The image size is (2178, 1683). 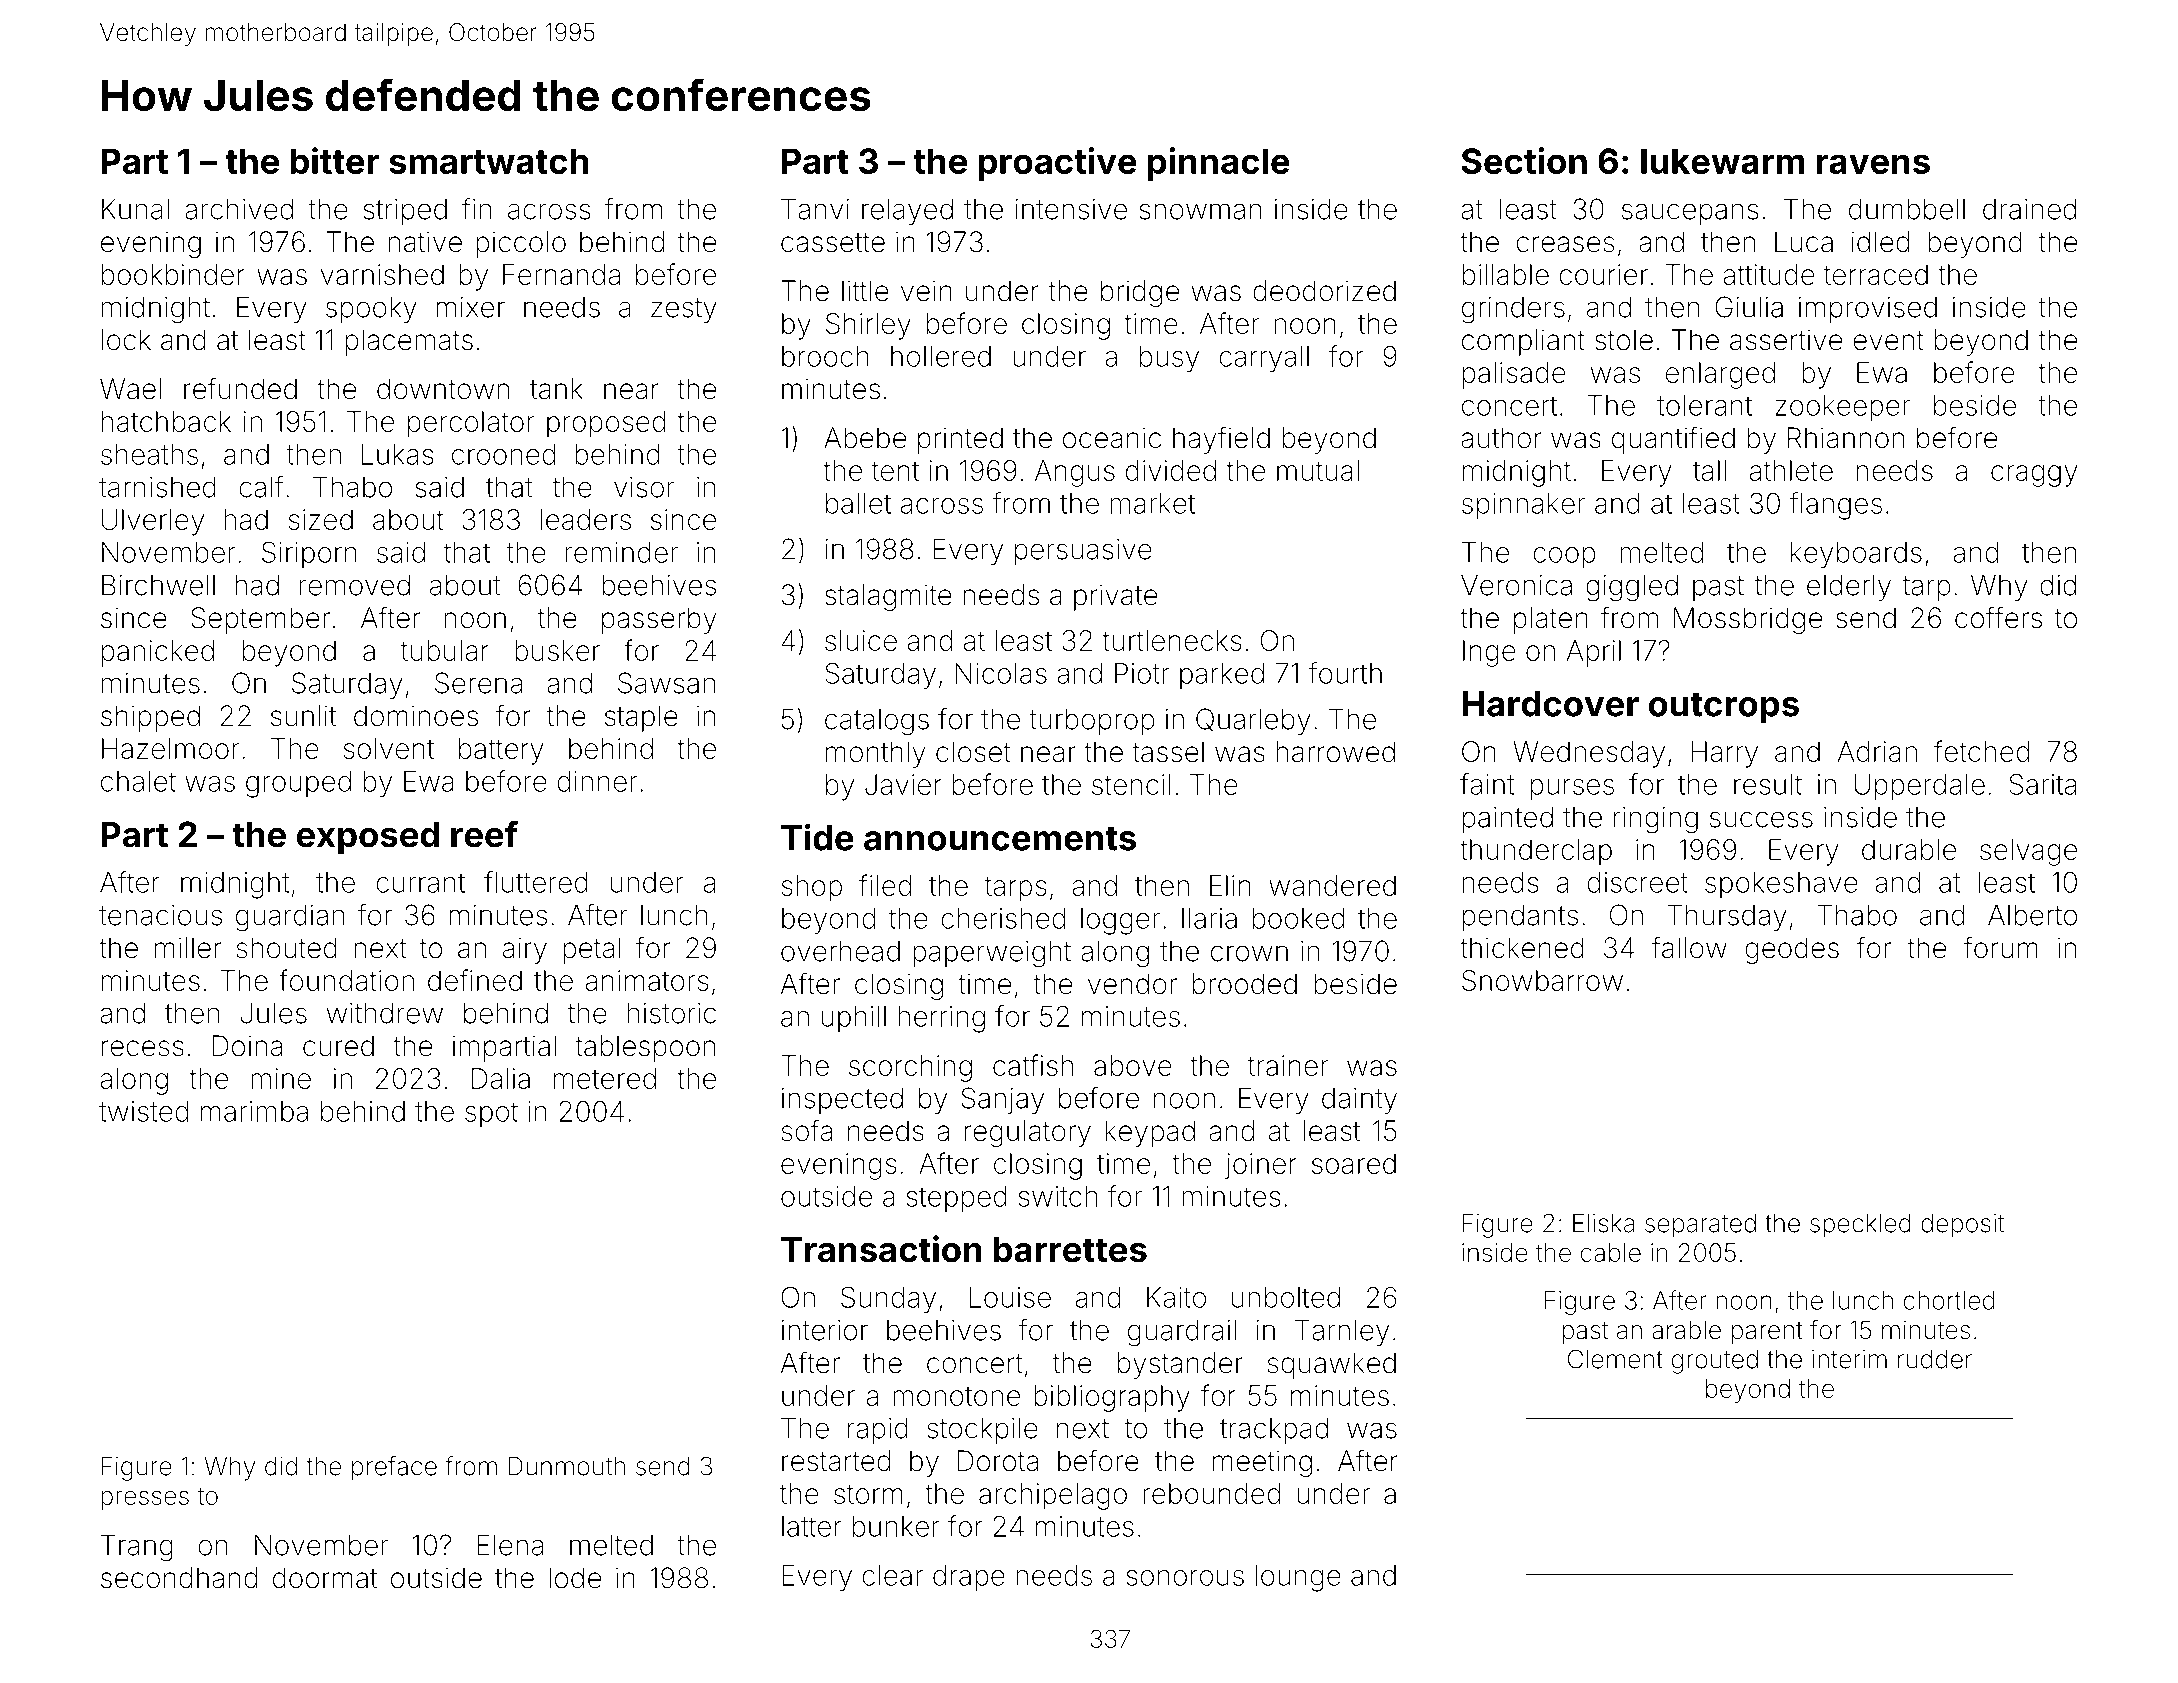 I want to click on deposit, so click(x=1962, y=1226).
